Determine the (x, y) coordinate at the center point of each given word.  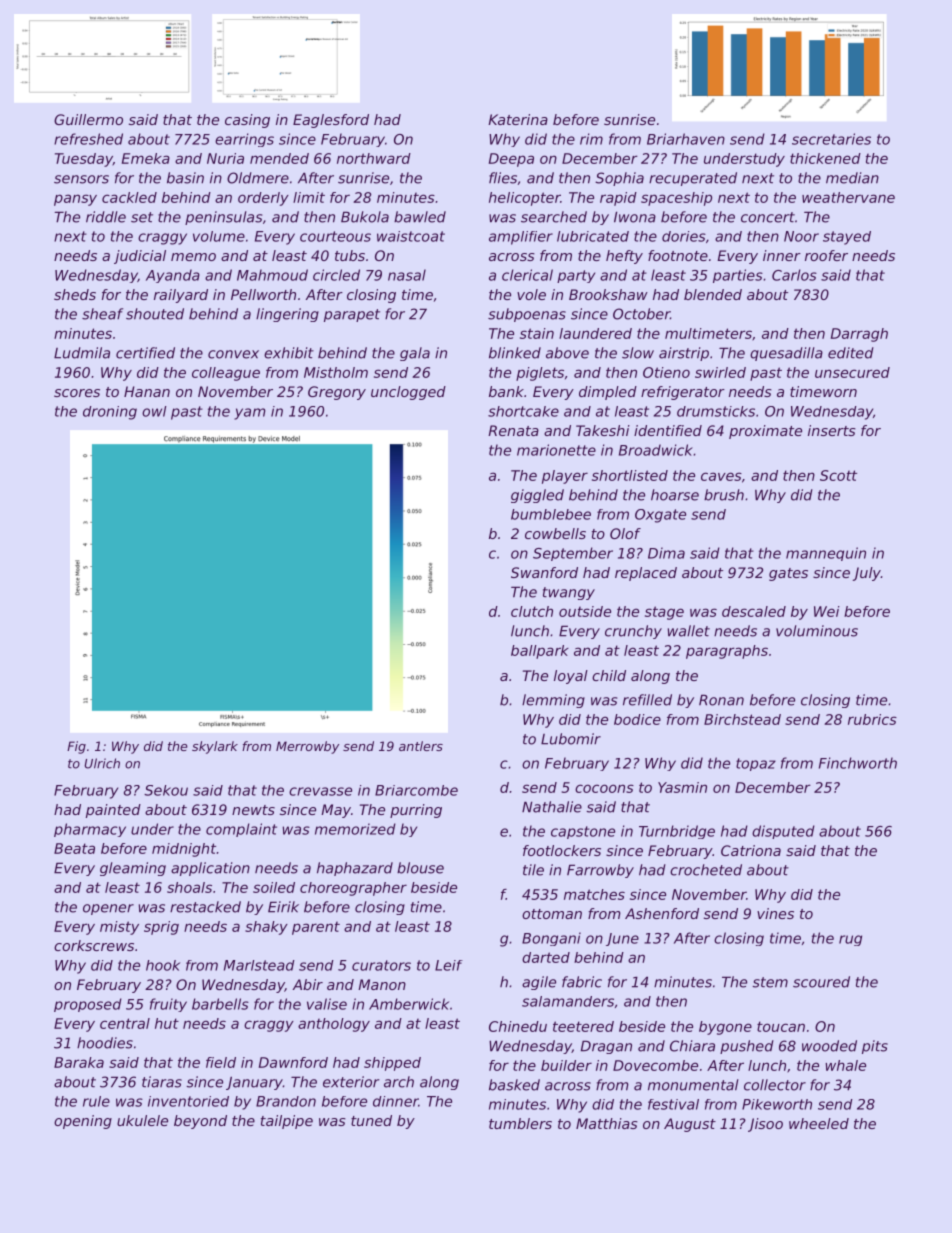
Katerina (518, 119)
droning (110, 413)
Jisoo (765, 1125)
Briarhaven (686, 139)
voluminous (817, 631)
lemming (553, 701)
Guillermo (88, 119)
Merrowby (307, 747)
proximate (765, 432)
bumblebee (551, 514)
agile (539, 983)
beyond (200, 1122)
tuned (371, 1120)
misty (119, 928)
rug (850, 940)
